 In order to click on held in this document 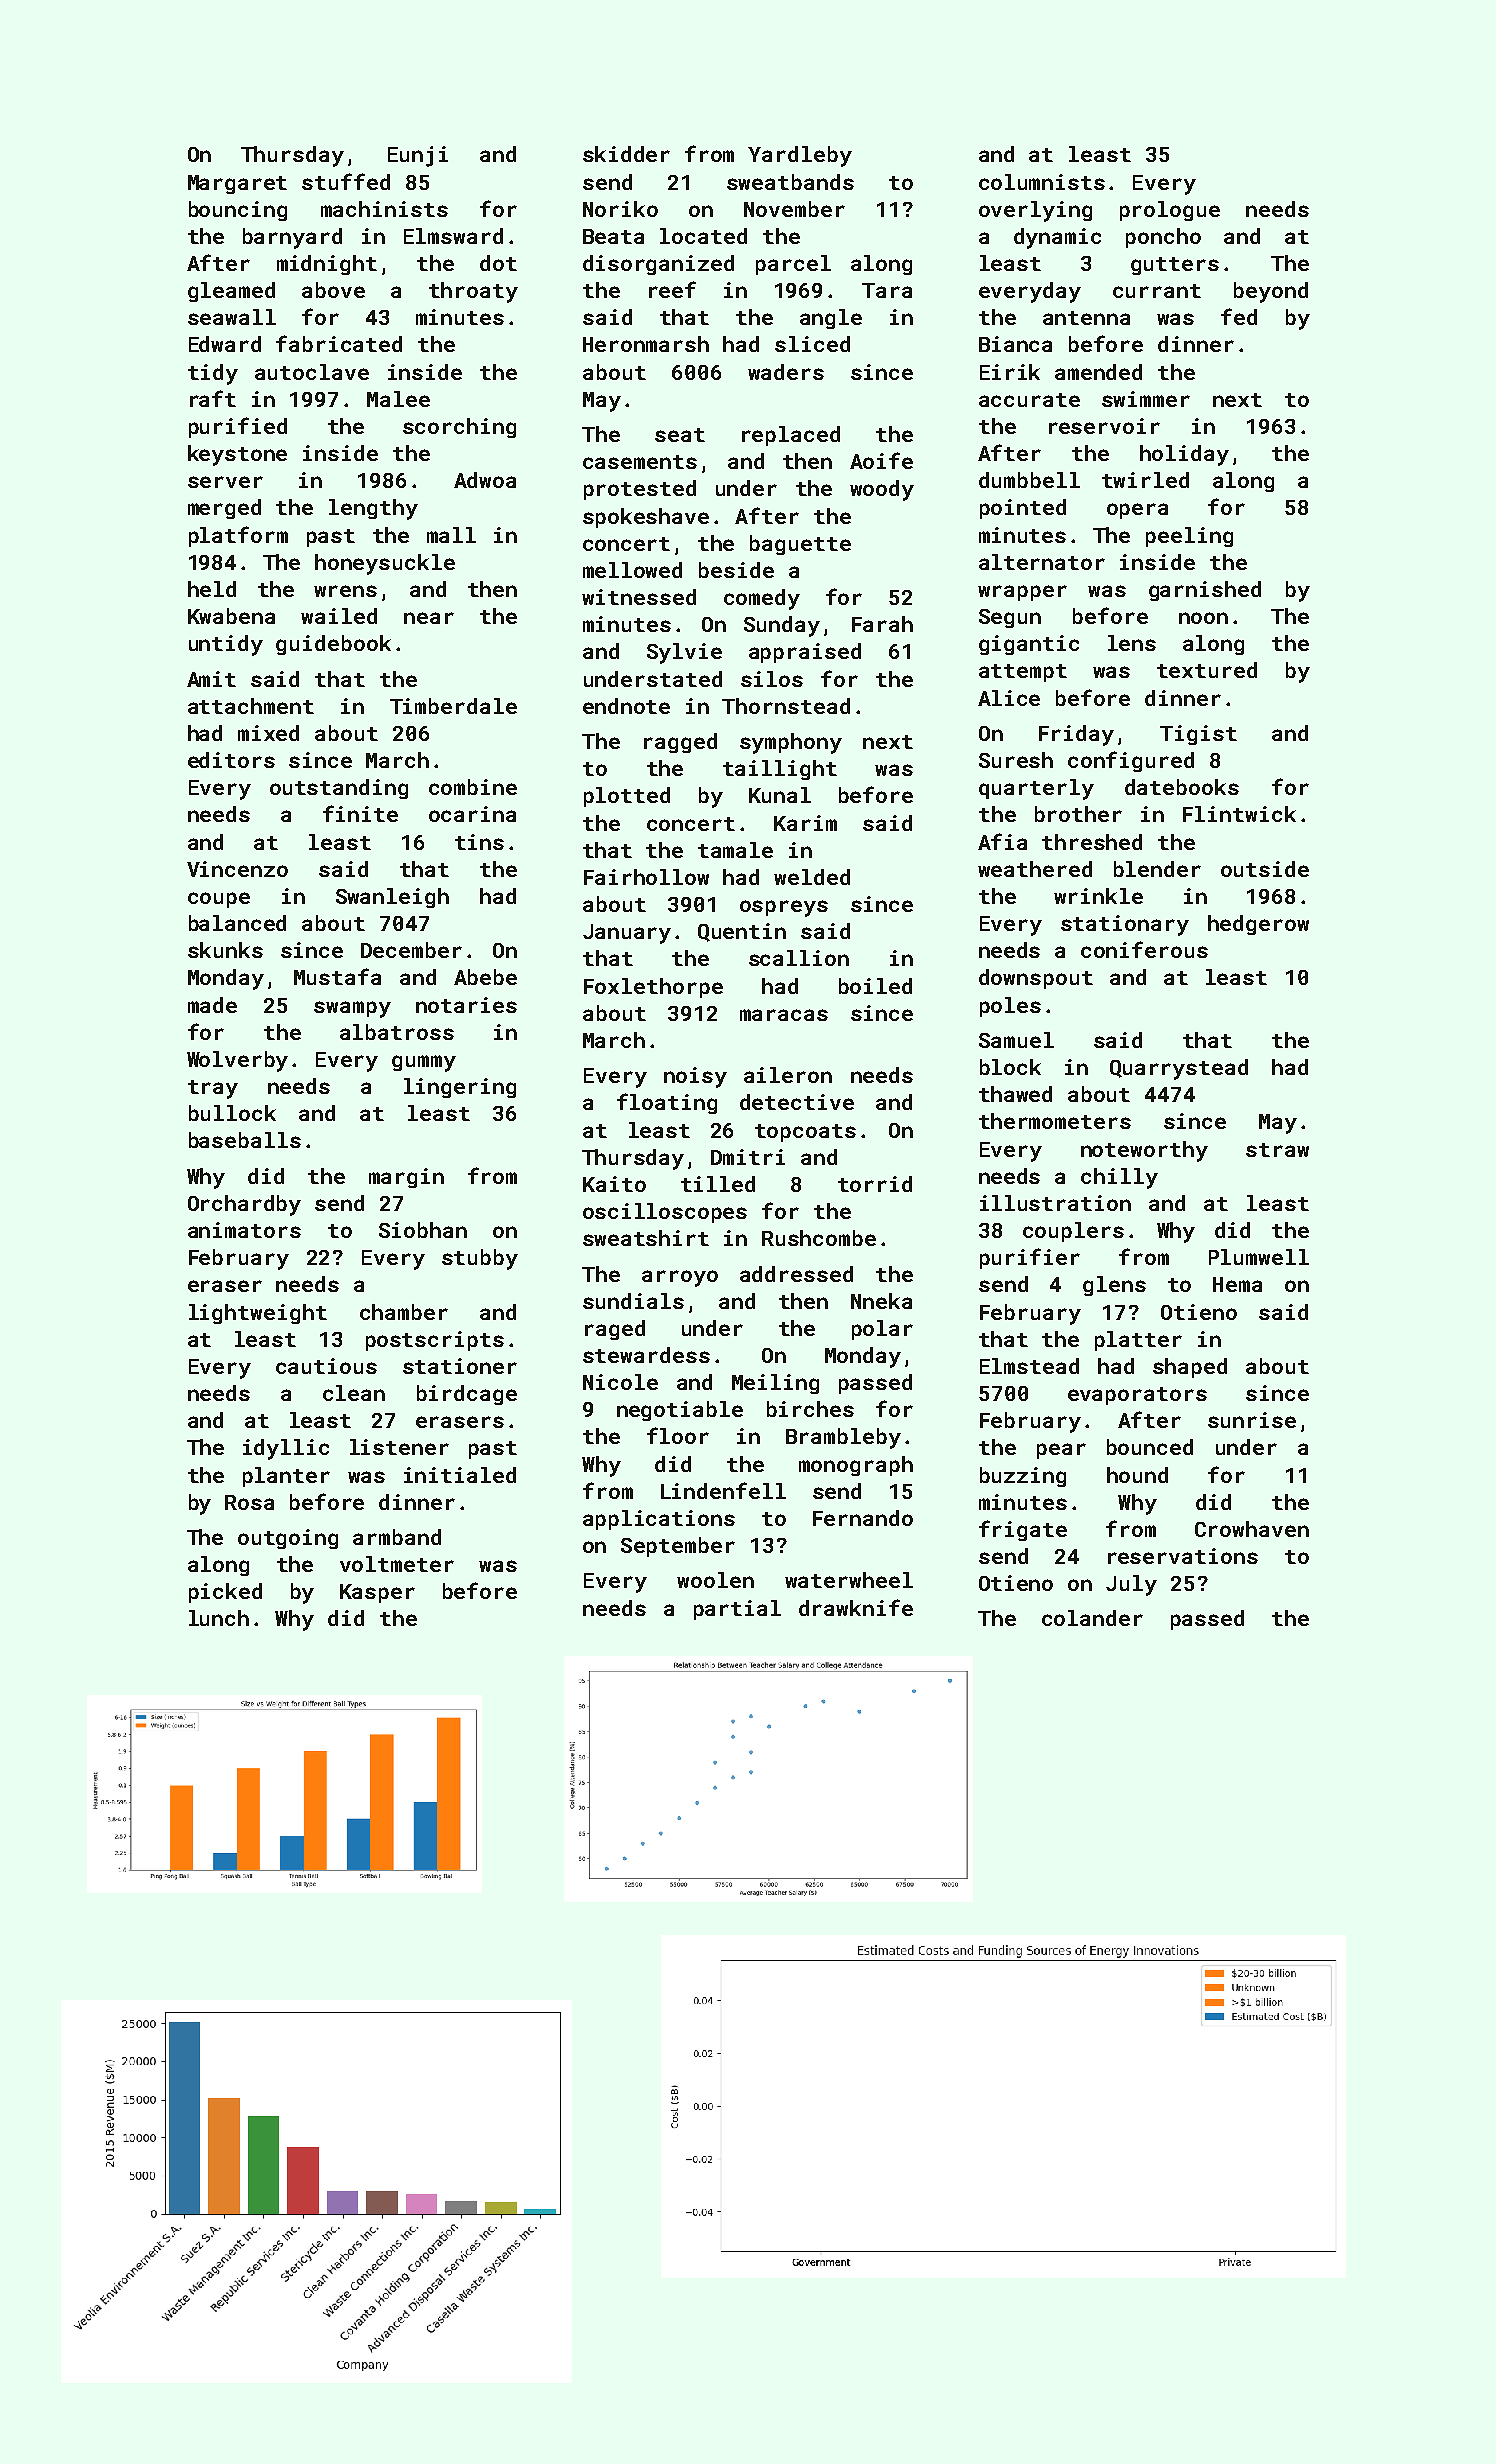, I will do `click(212, 589)`.
